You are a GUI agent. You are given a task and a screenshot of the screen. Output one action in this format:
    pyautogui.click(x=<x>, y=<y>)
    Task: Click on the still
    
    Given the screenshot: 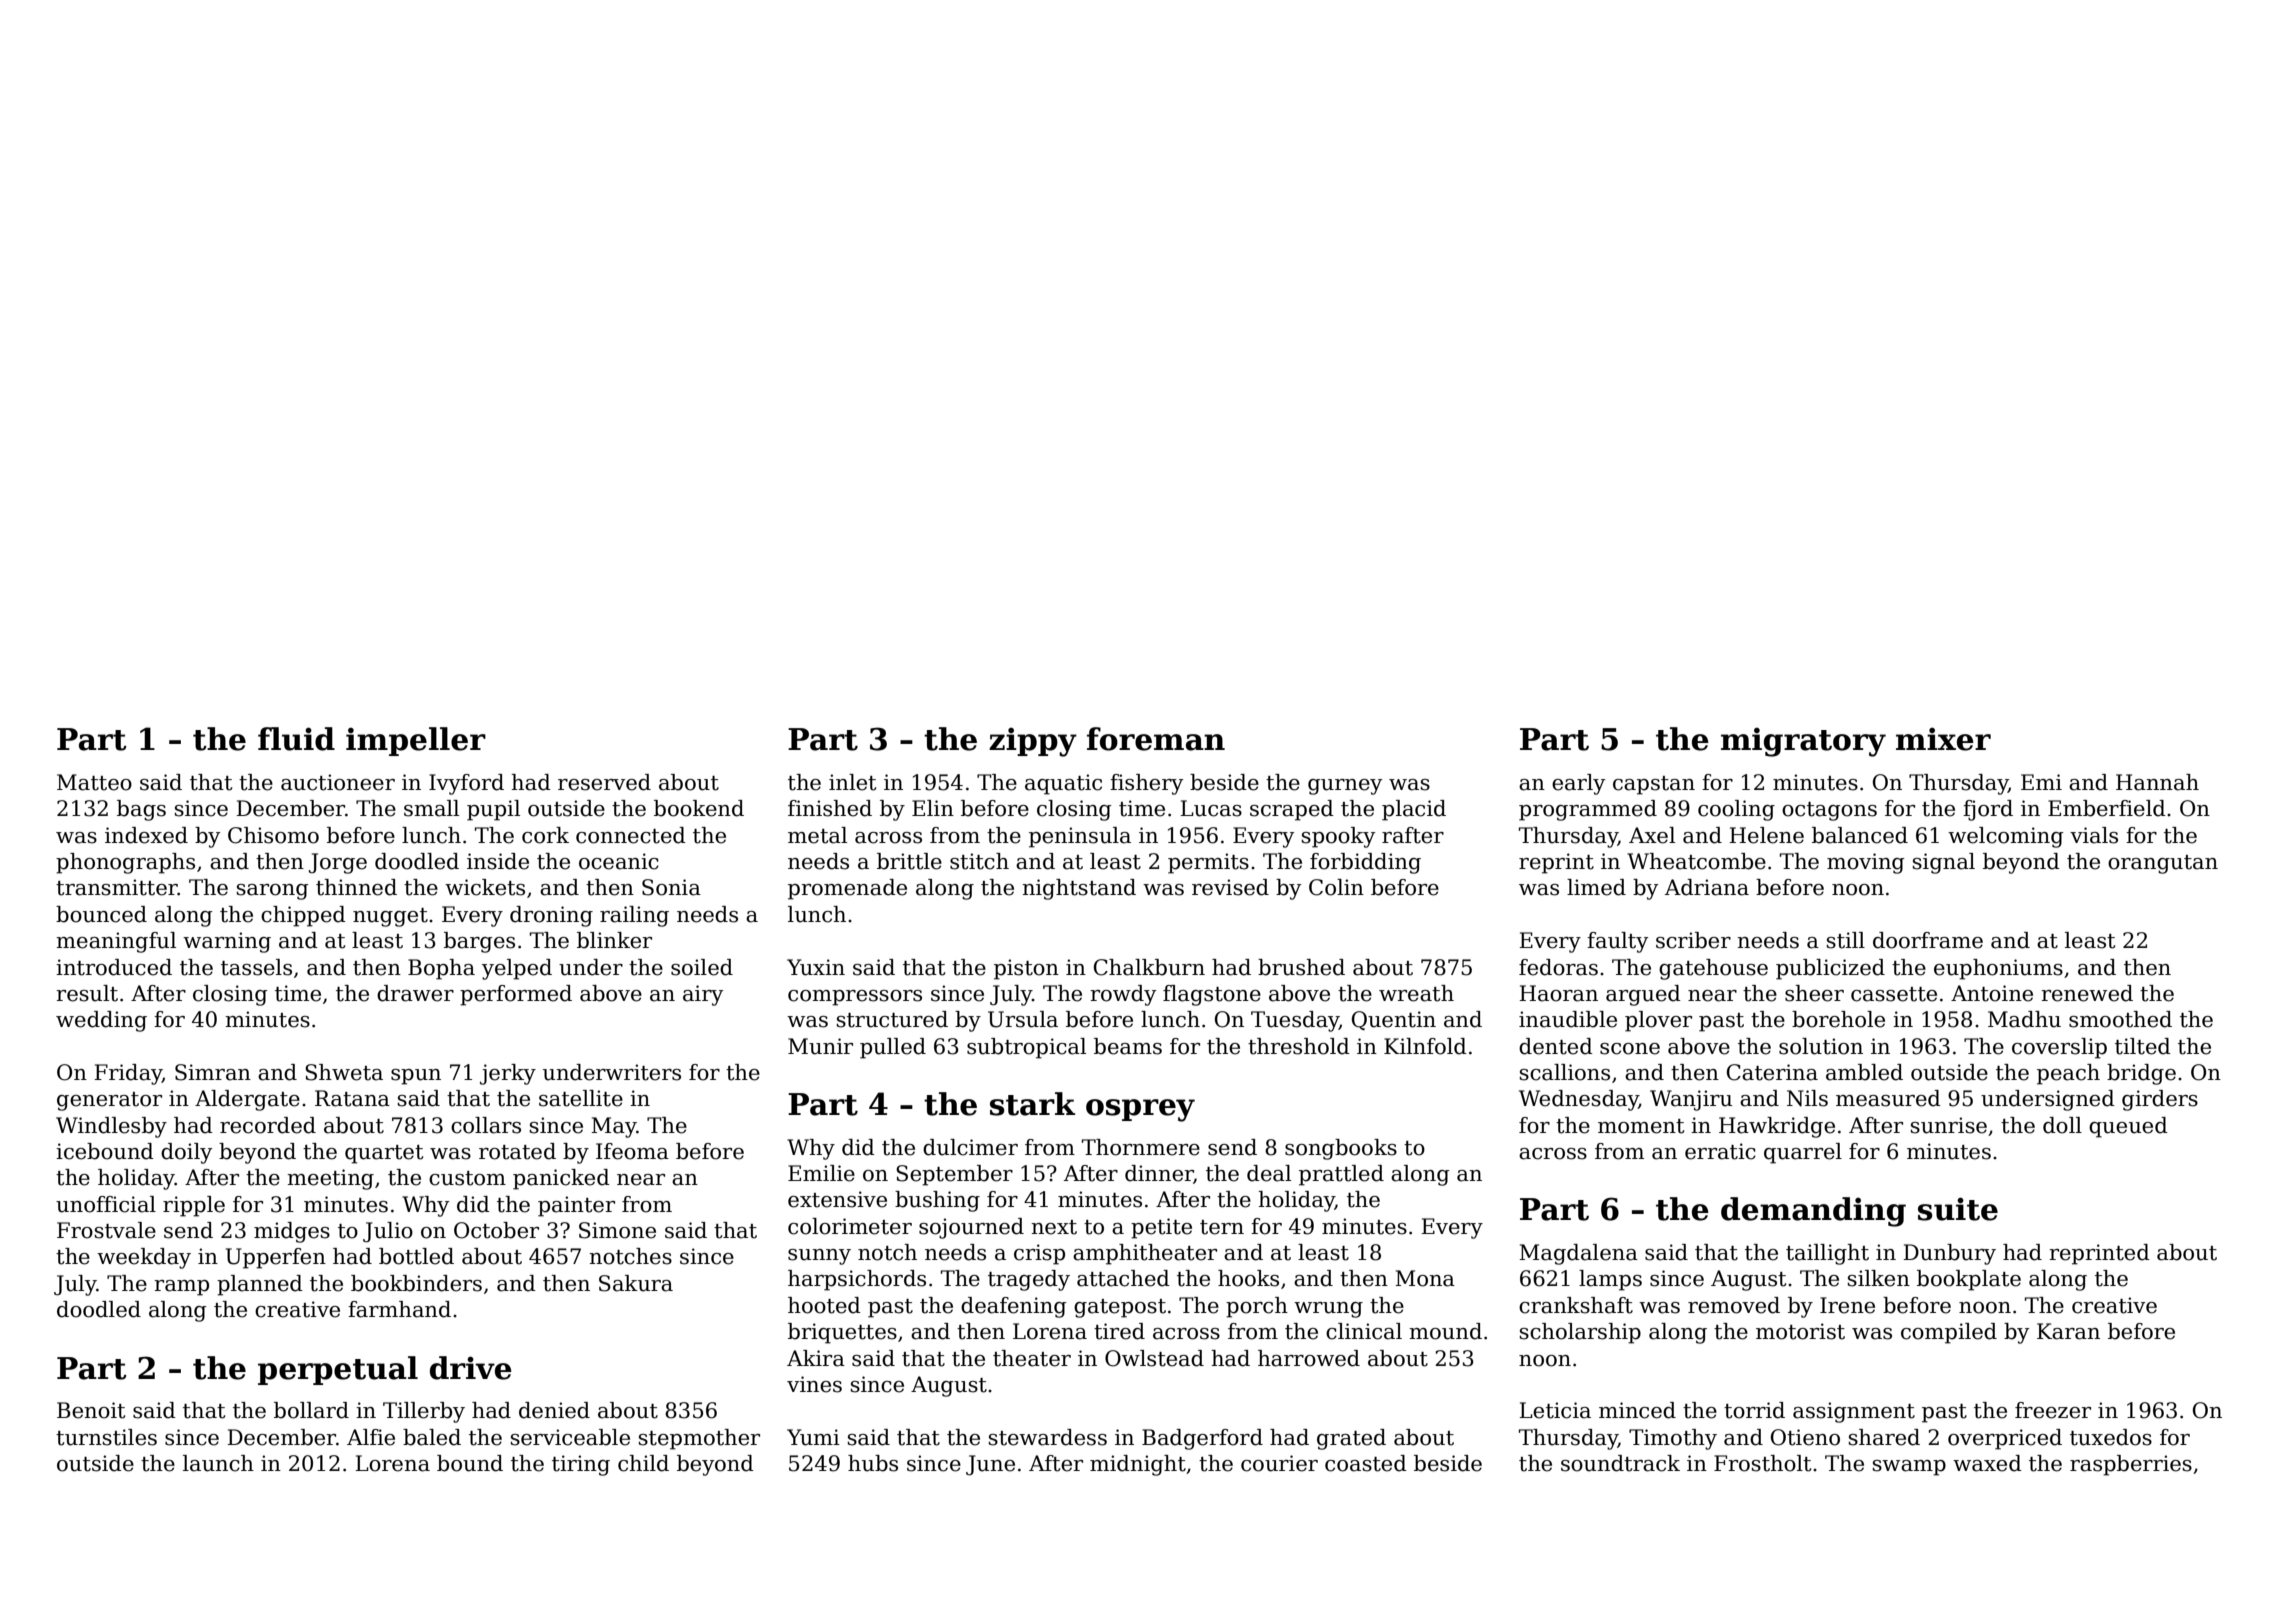 What is the action you would take?
    pyautogui.click(x=1846, y=940)
